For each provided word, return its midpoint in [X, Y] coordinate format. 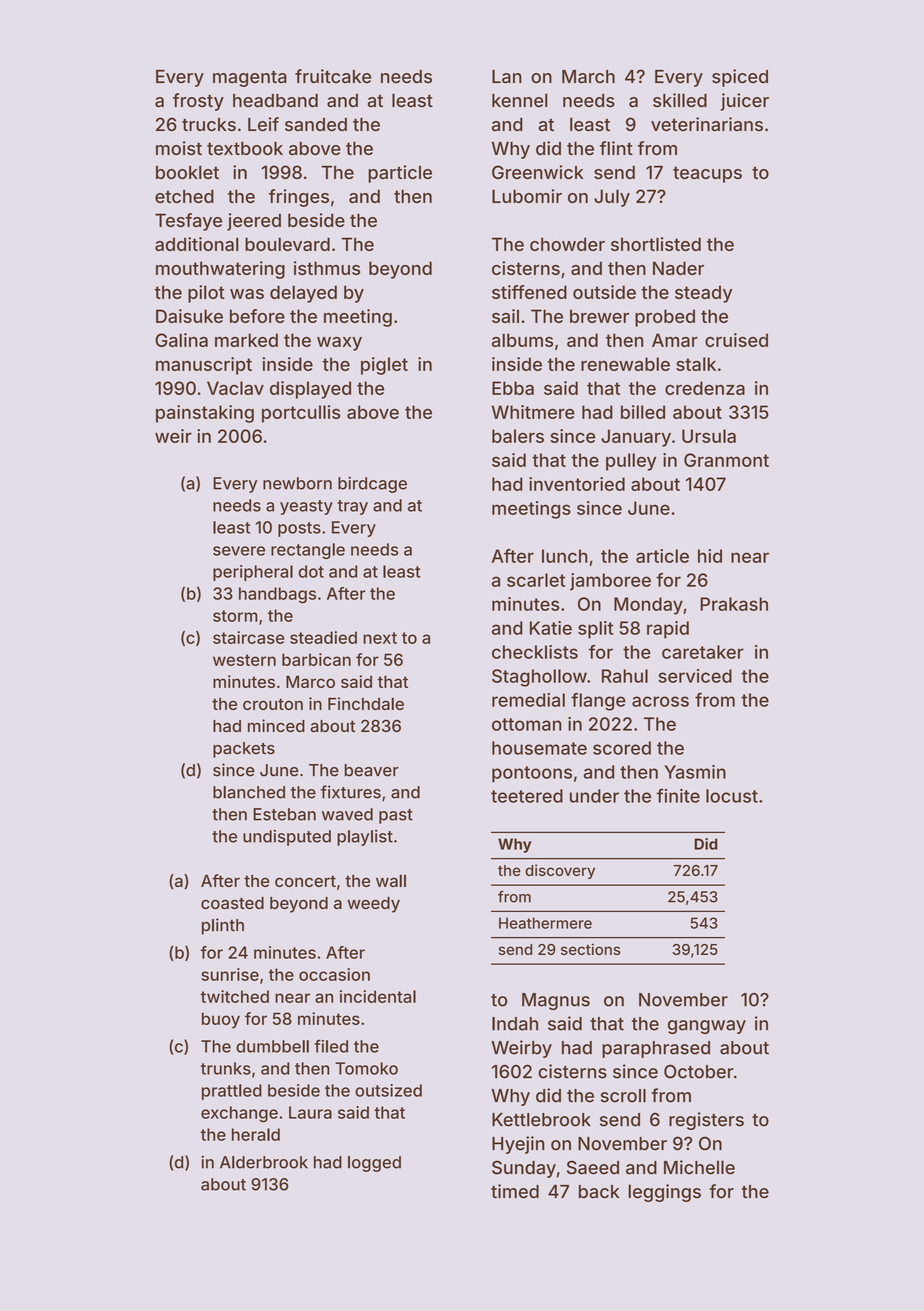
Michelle [699, 1167]
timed [515, 1191]
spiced [740, 78]
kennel [520, 100]
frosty [198, 102]
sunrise [230, 974]
